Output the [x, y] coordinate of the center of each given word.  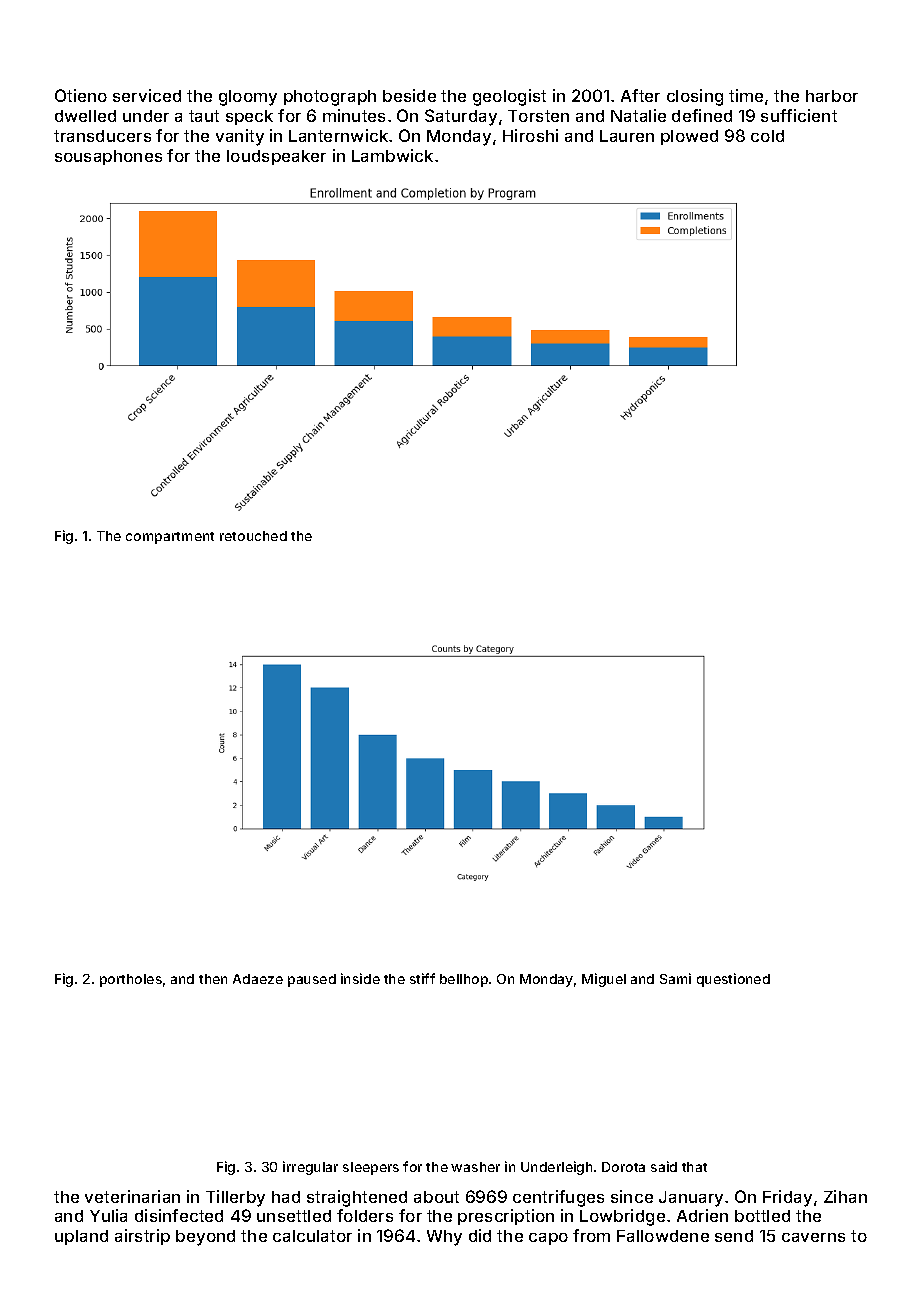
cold [767, 136]
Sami [675, 978]
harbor [832, 96]
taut [204, 116]
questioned [733, 980]
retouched [253, 536]
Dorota [623, 1167]
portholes [131, 980]
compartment [170, 538]
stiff [422, 978]
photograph [330, 98]
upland [81, 1237]
